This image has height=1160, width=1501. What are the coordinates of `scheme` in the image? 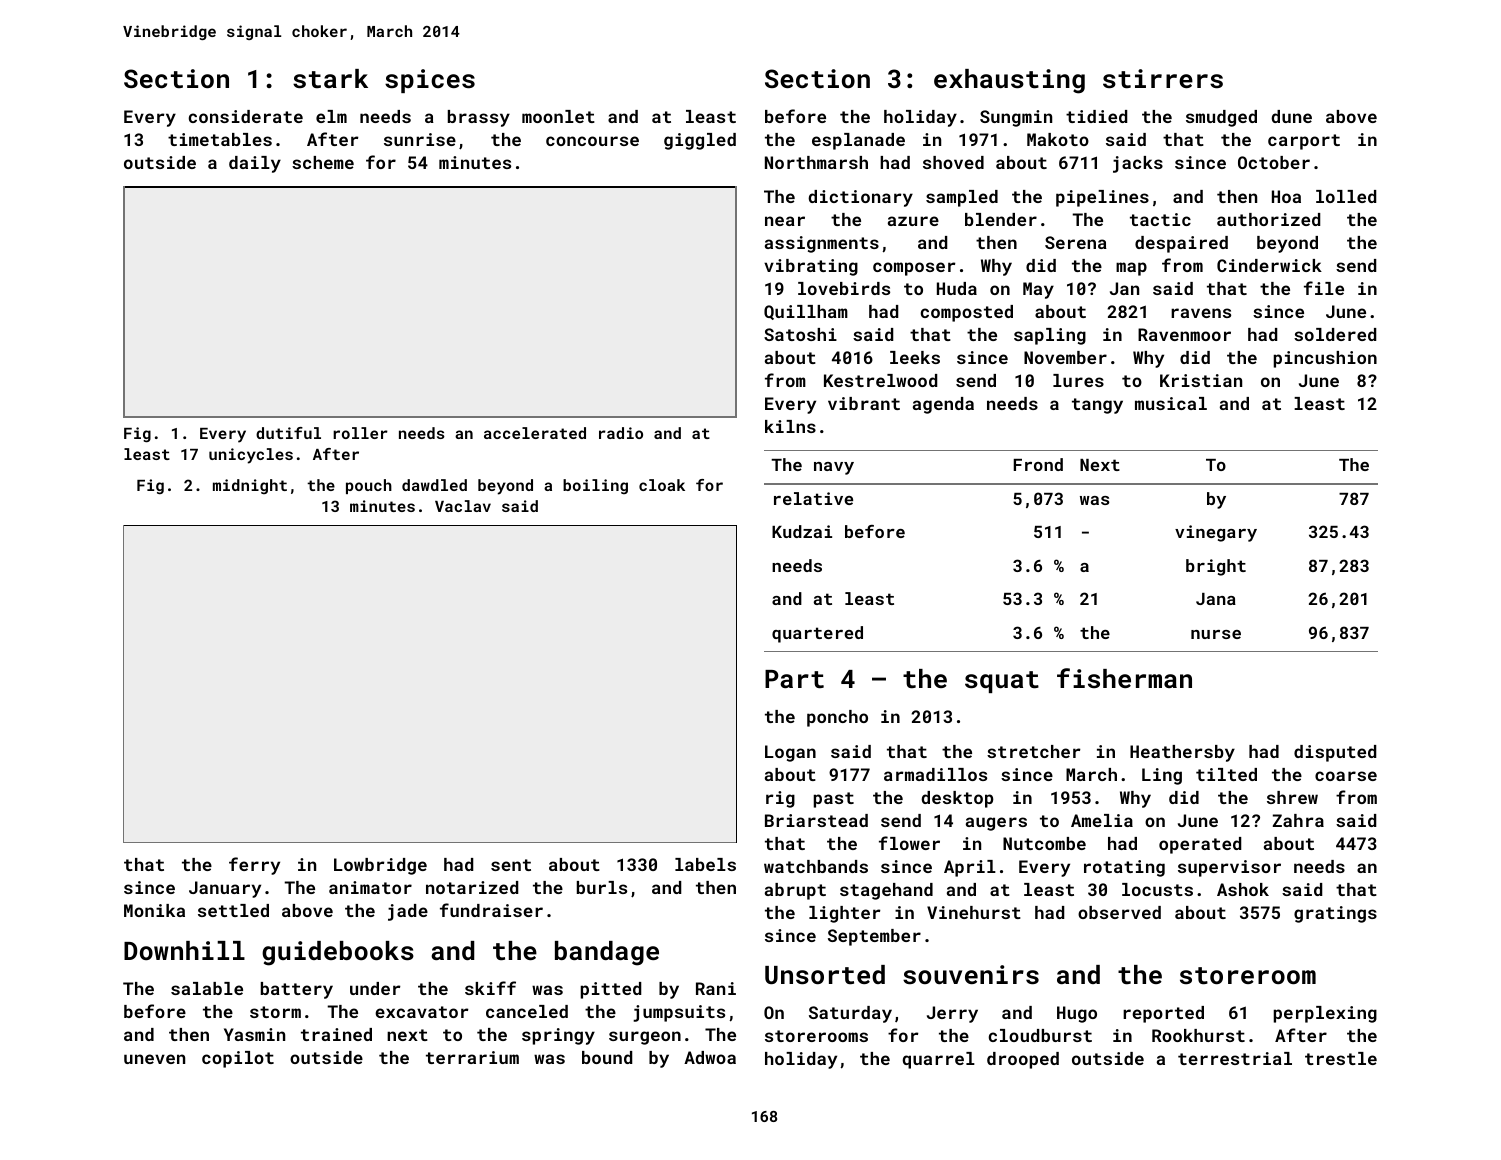 It's located at (323, 162).
